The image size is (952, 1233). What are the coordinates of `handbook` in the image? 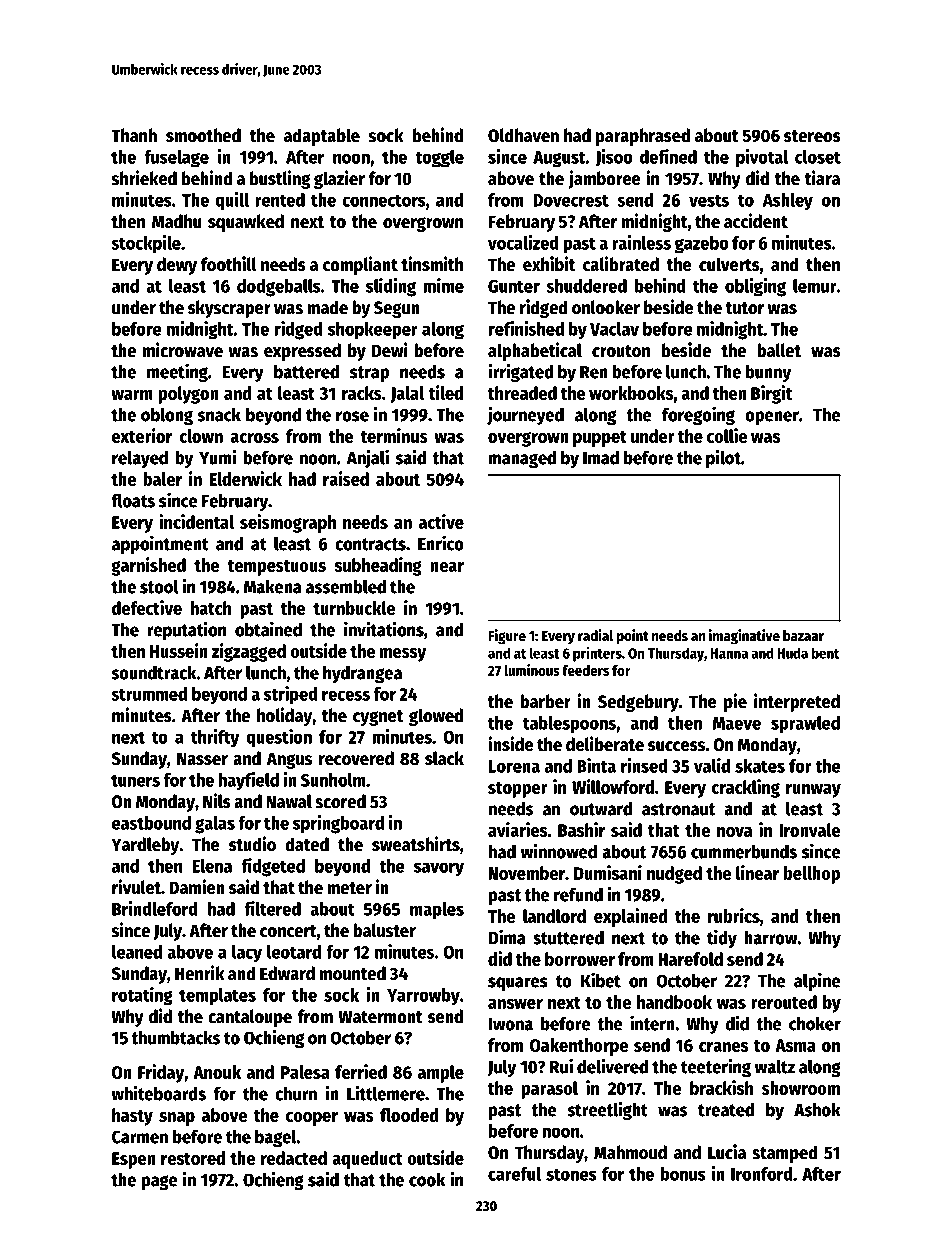 It's located at (674, 1002).
